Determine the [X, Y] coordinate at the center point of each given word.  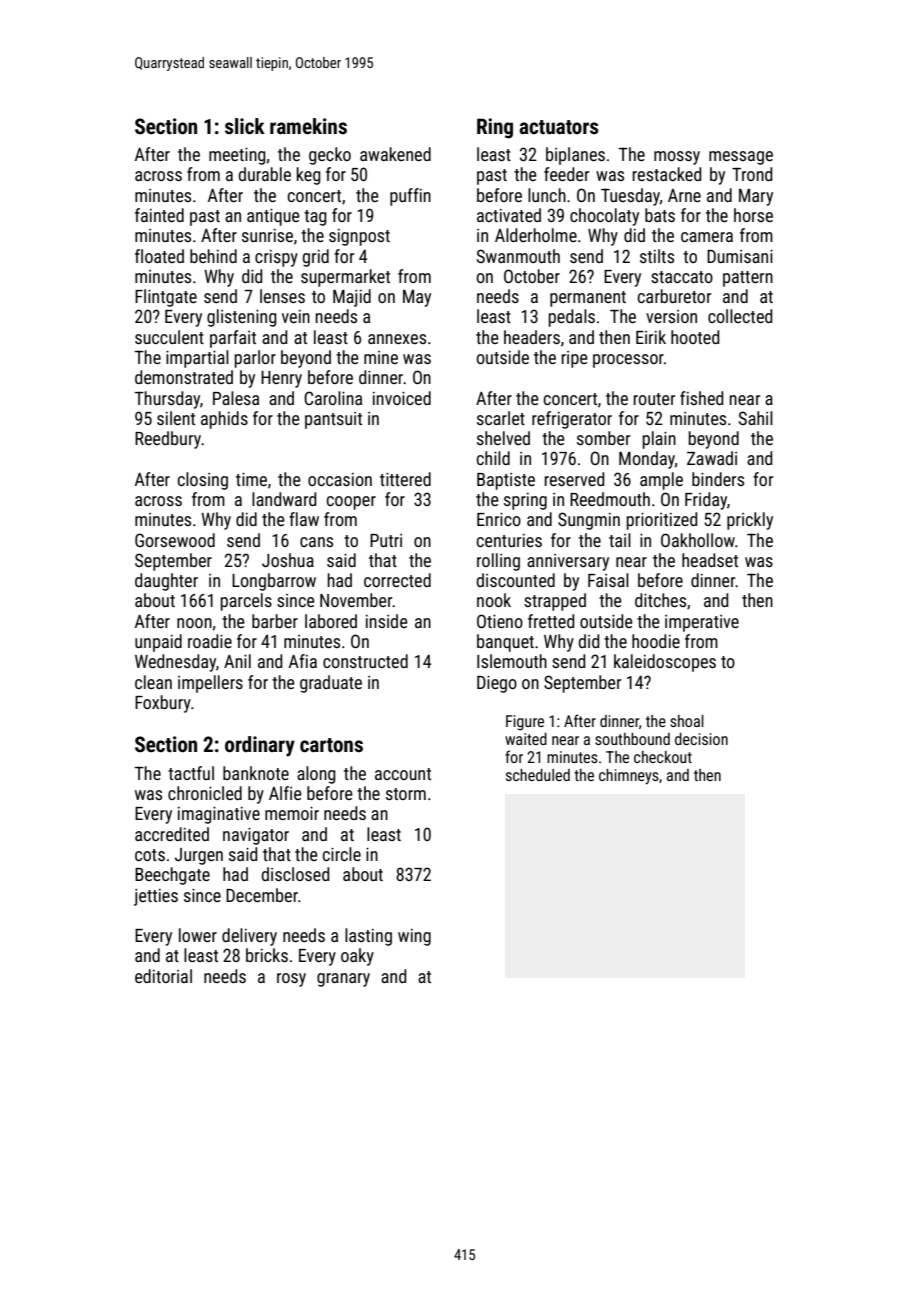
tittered [405, 479]
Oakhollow [698, 540]
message [741, 158]
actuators [559, 127]
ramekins [308, 126]
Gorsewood [175, 540]
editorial [163, 976]
